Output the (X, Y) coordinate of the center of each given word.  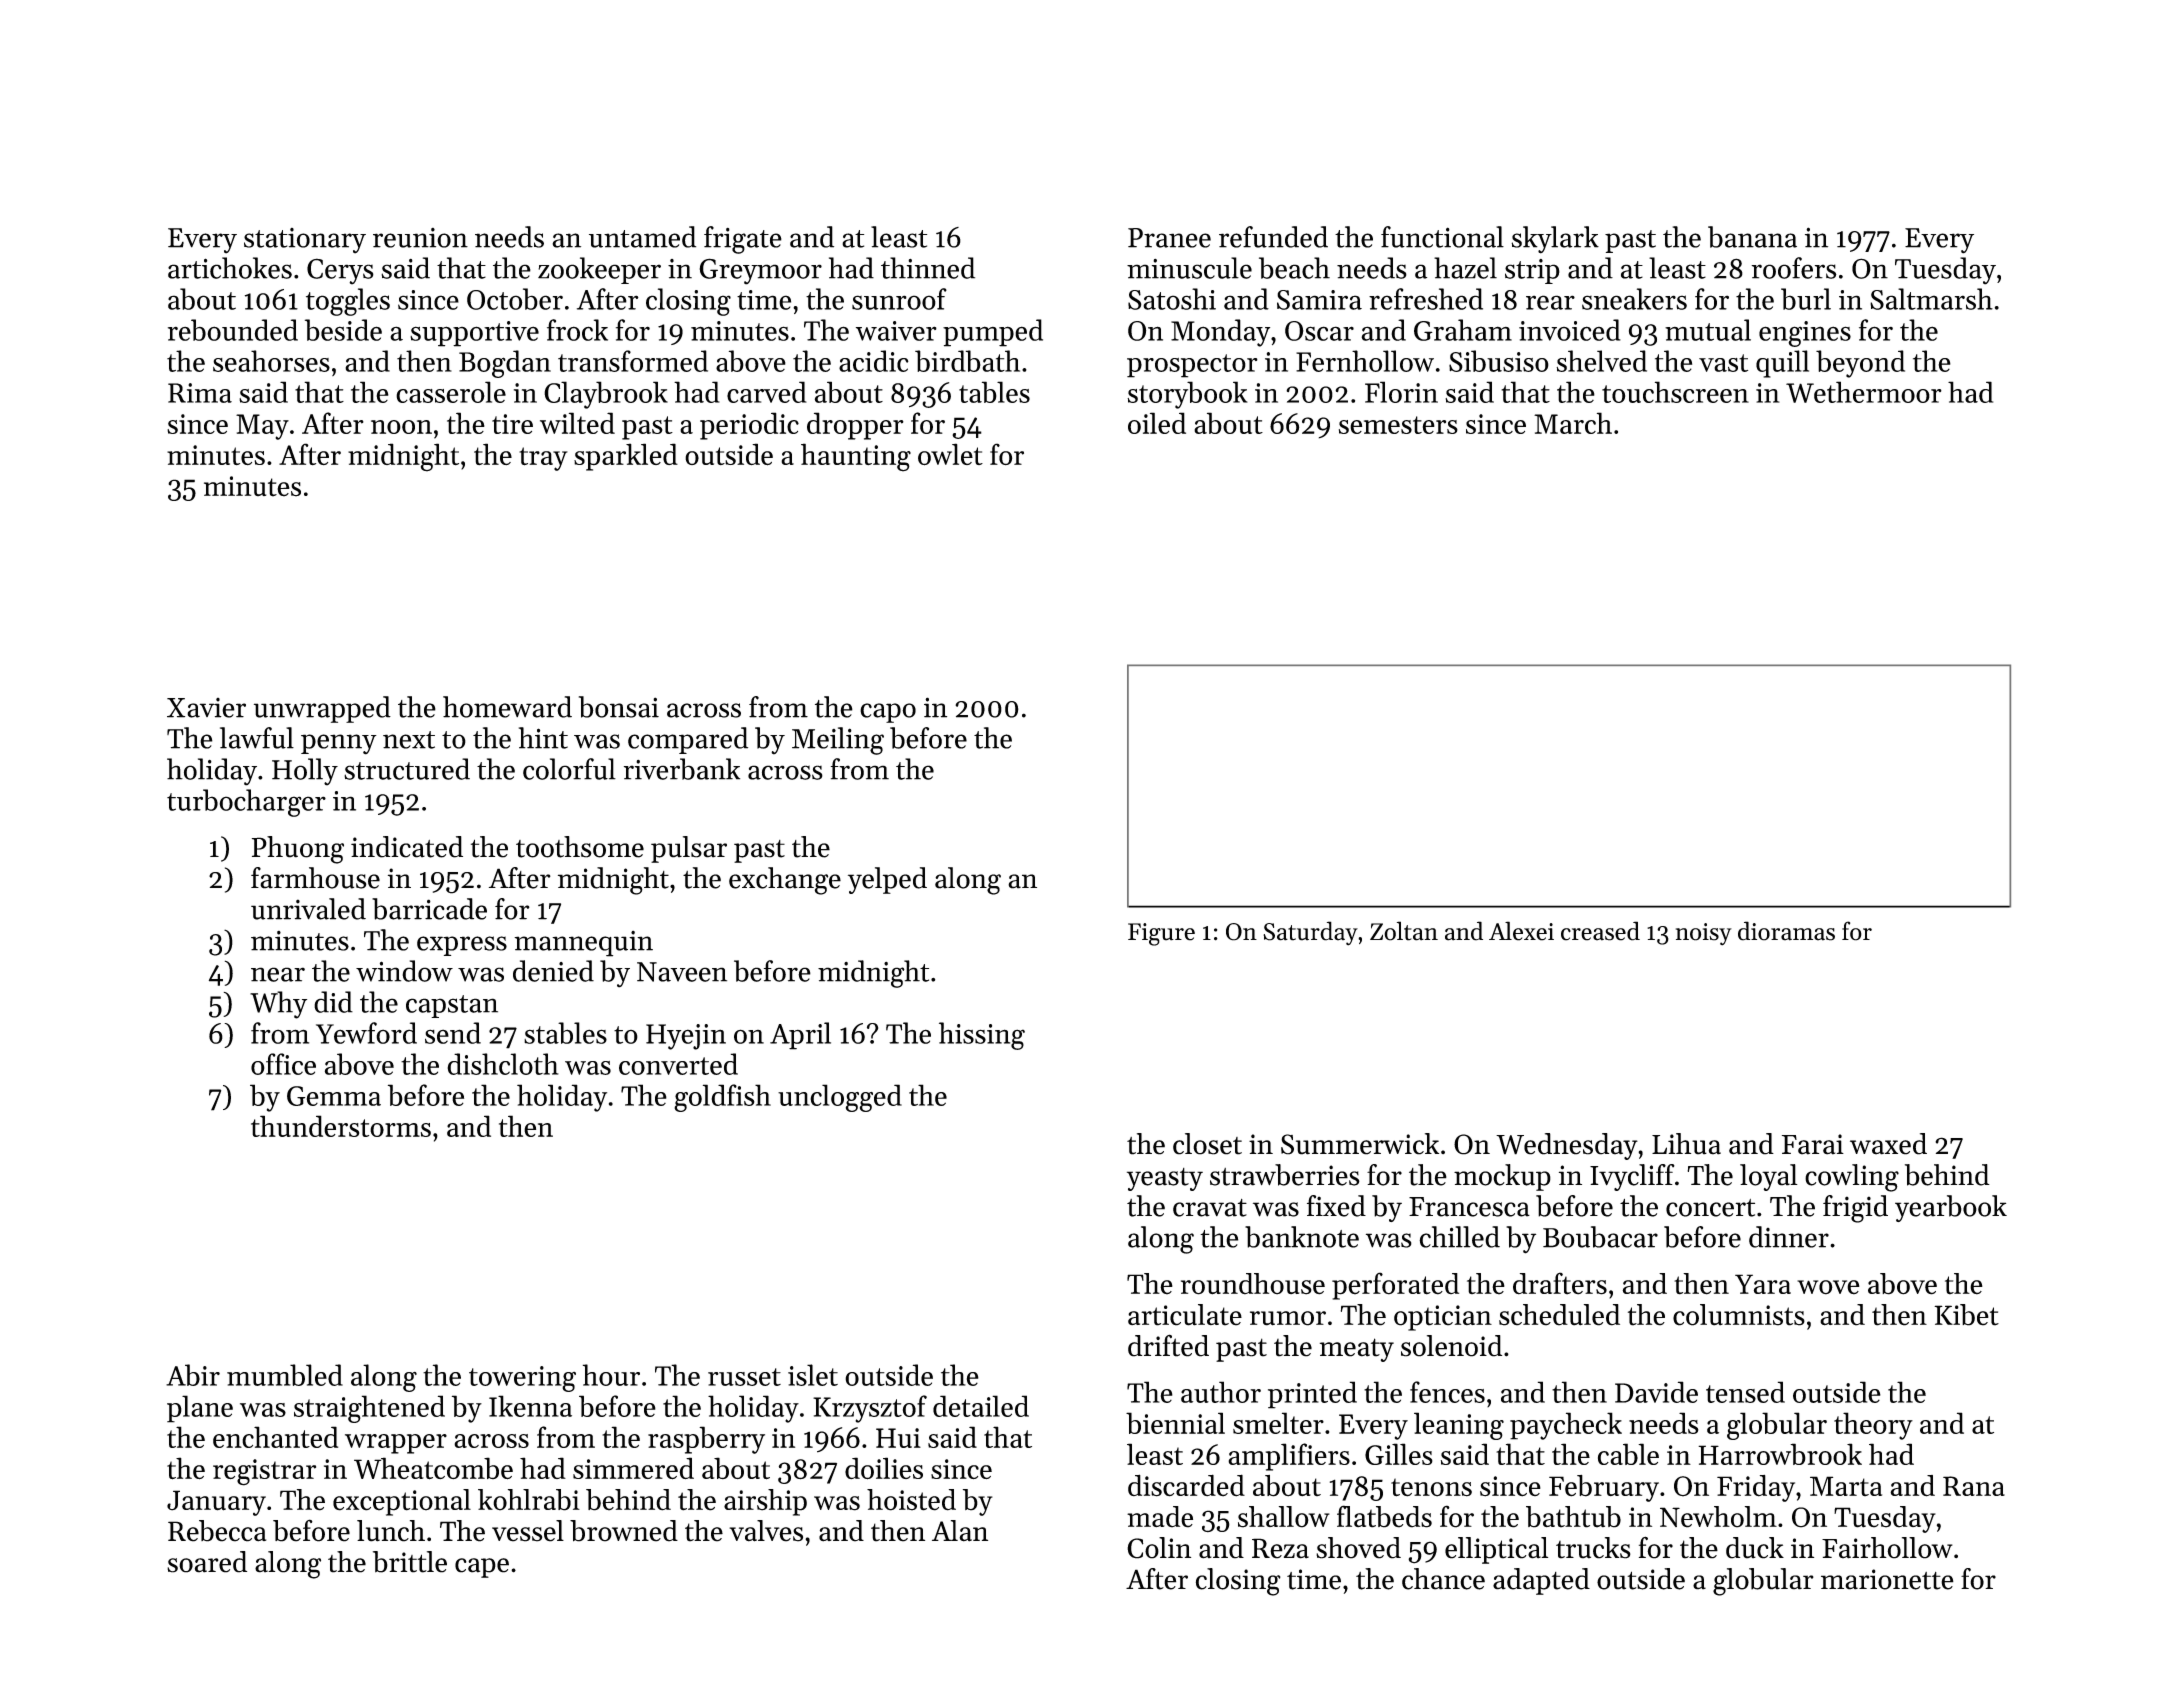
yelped (887, 880)
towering (522, 1379)
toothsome (580, 847)
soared (207, 1562)
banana (1752, 237)
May (262, 427)
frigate (743, 240)
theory (1873, 1426)
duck (1755, 1548)
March (1573, 423)
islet (813, 1375)
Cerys (340, 271)
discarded (1186, 1485)
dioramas (1786, 931)
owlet (950, 454)
